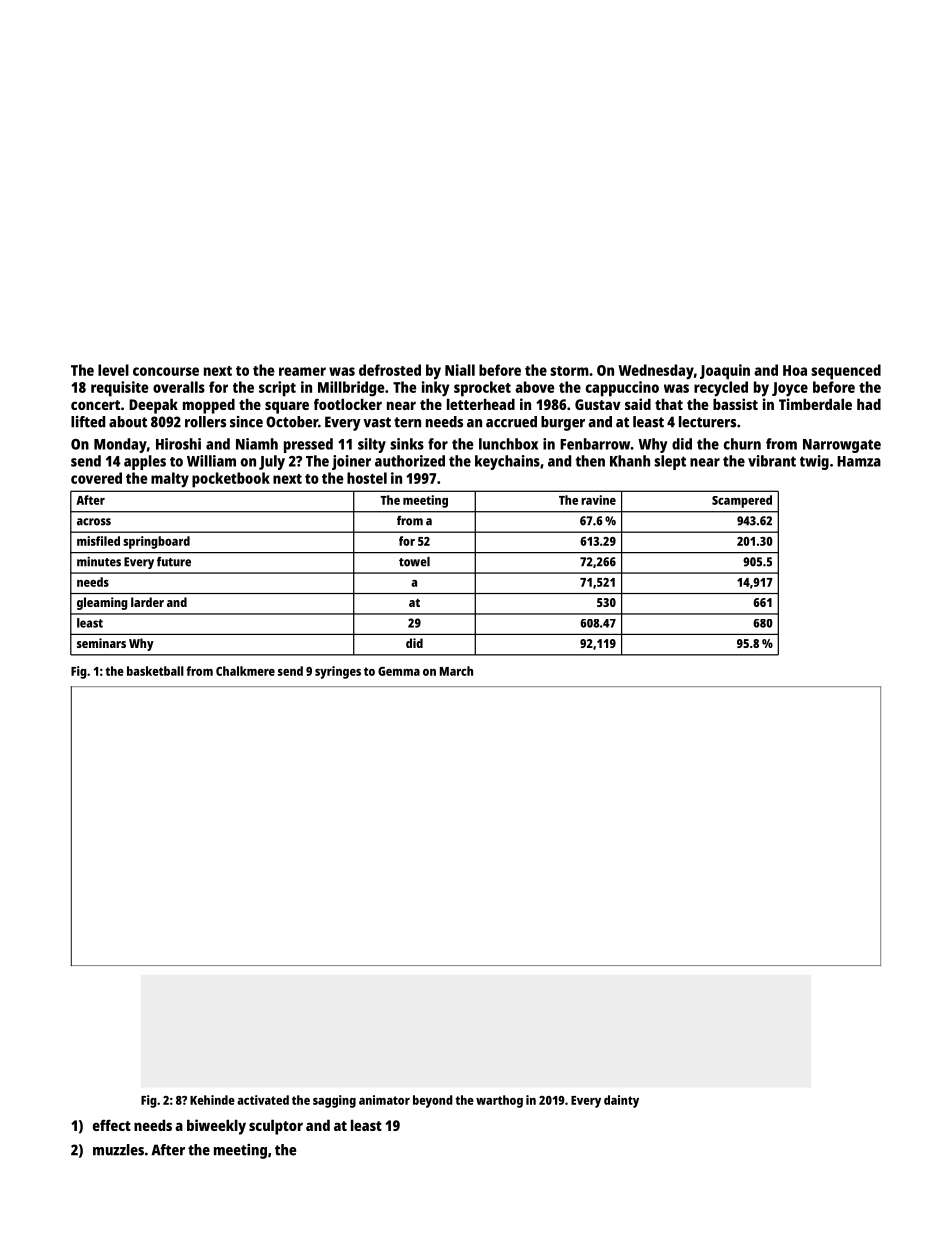 The width and height of the image is (952, 1233). Describe the element at coordinates (245, 671) in the image. I see `Chalkmere` at that location.
